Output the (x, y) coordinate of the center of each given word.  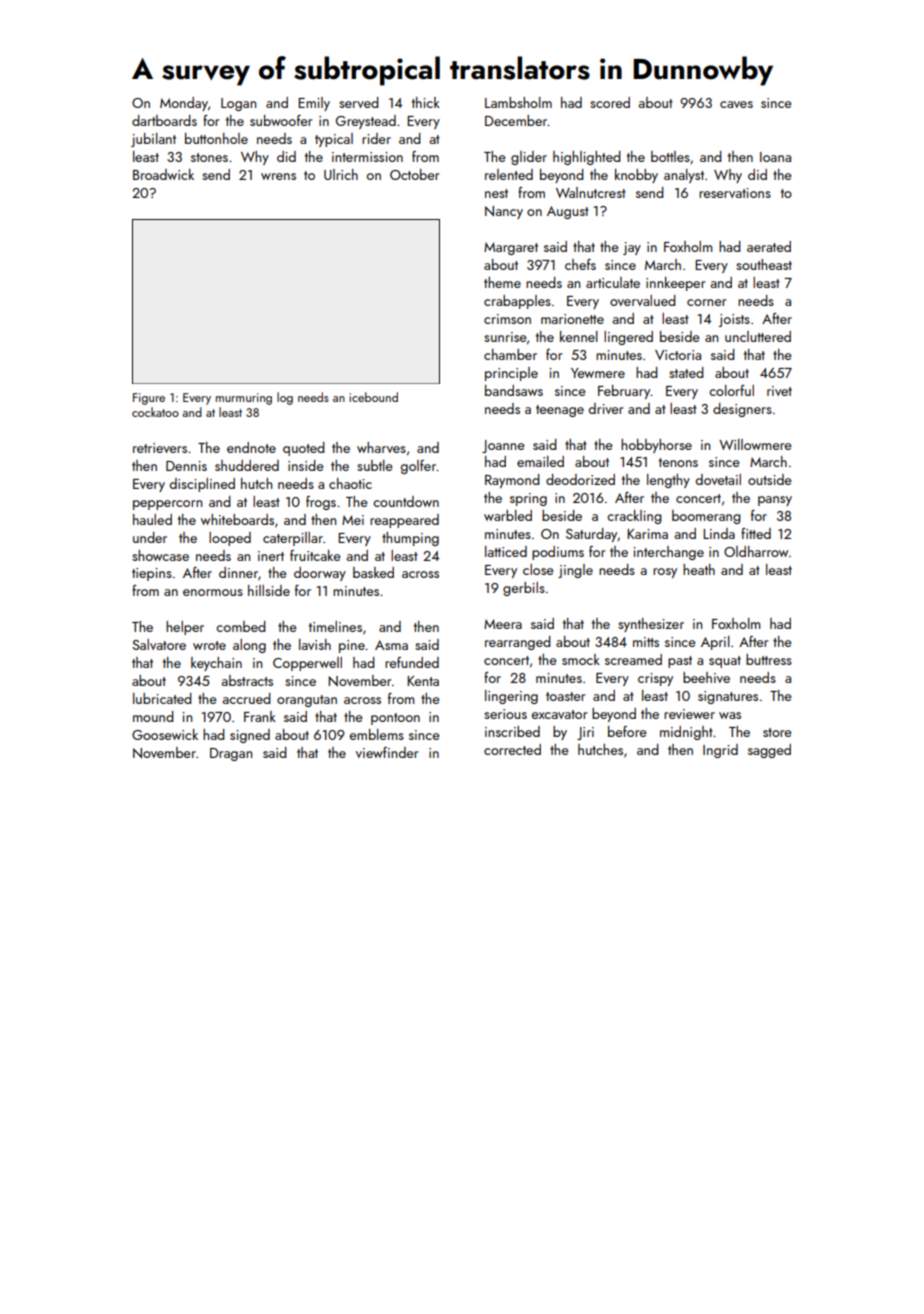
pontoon (395, 719)
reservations (735, 193)
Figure (149, 399)
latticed (506, 551)
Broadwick (163, 174)
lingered (628, 338)
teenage (560, 411)
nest (496, 193)
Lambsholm (518, 102)
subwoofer (281, 120)
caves (736, 104)
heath (699, 569)
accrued (247, 698)
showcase (160, 555)
